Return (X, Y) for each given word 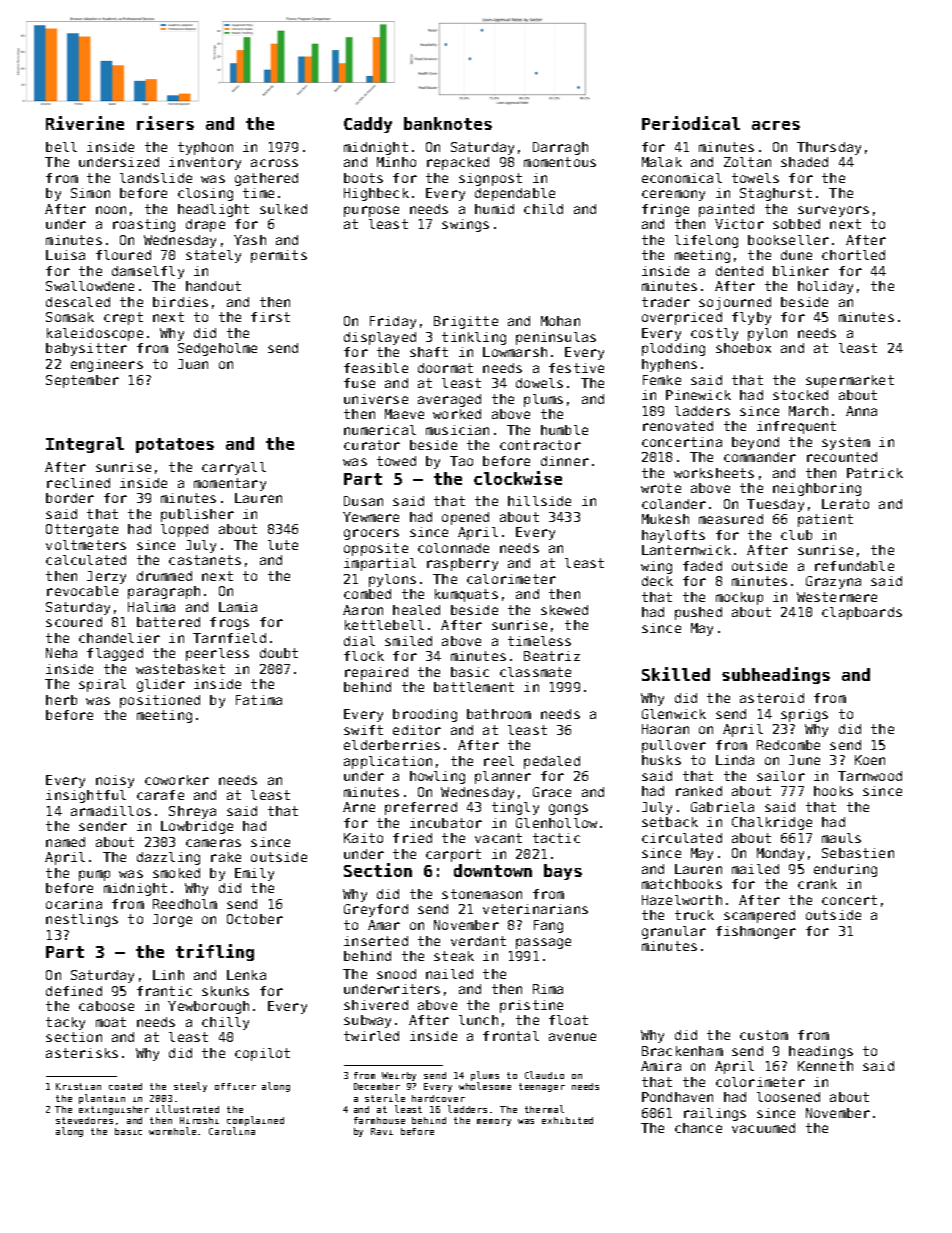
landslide (156, 178)
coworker (177, 780)
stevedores (84, 1120)
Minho (396, 162)
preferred (421, 808)
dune (796, 255)
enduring (845, 870)
